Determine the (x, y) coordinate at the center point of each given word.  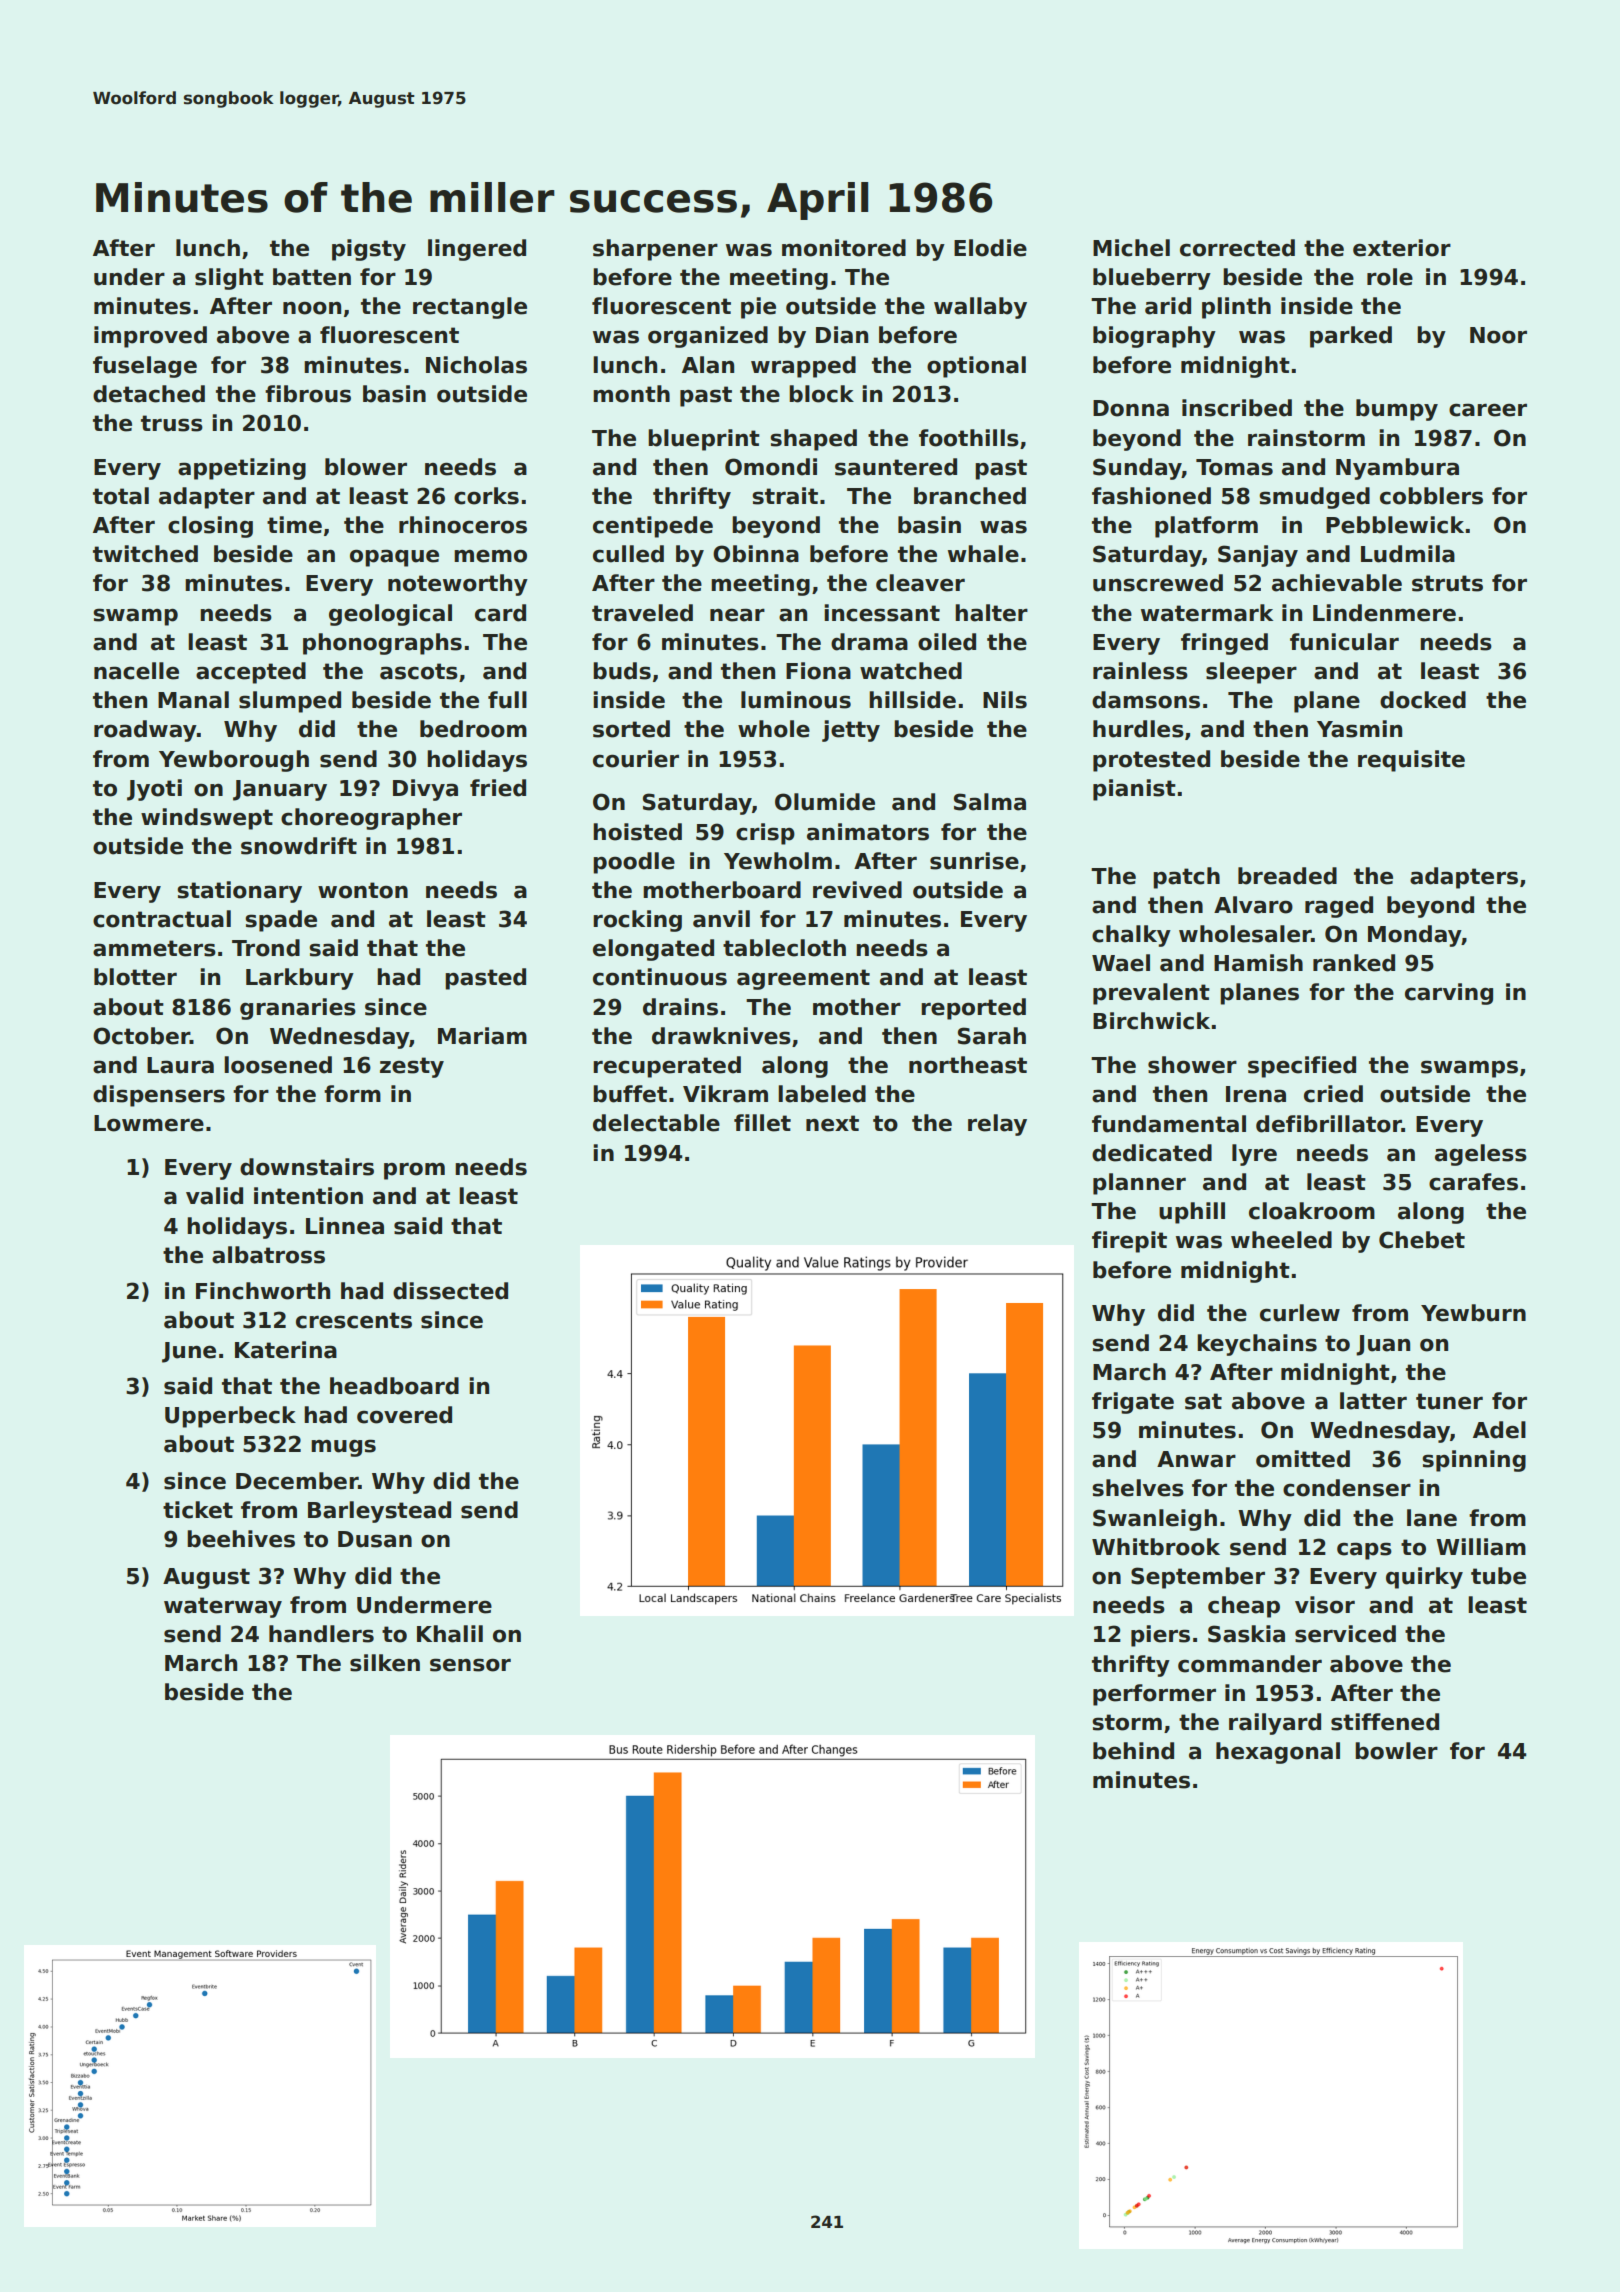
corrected (1237, 248)
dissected (450, 1291)
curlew (1300, 1313)
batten (312, 277)
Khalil (450, 1634)
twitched (145, 554)
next (832, 1123)
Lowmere (149, 1123)
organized (708, 337)
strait (785, 496)
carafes (1473, 1182)
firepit (1129, 1242)
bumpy (1397, 410)
